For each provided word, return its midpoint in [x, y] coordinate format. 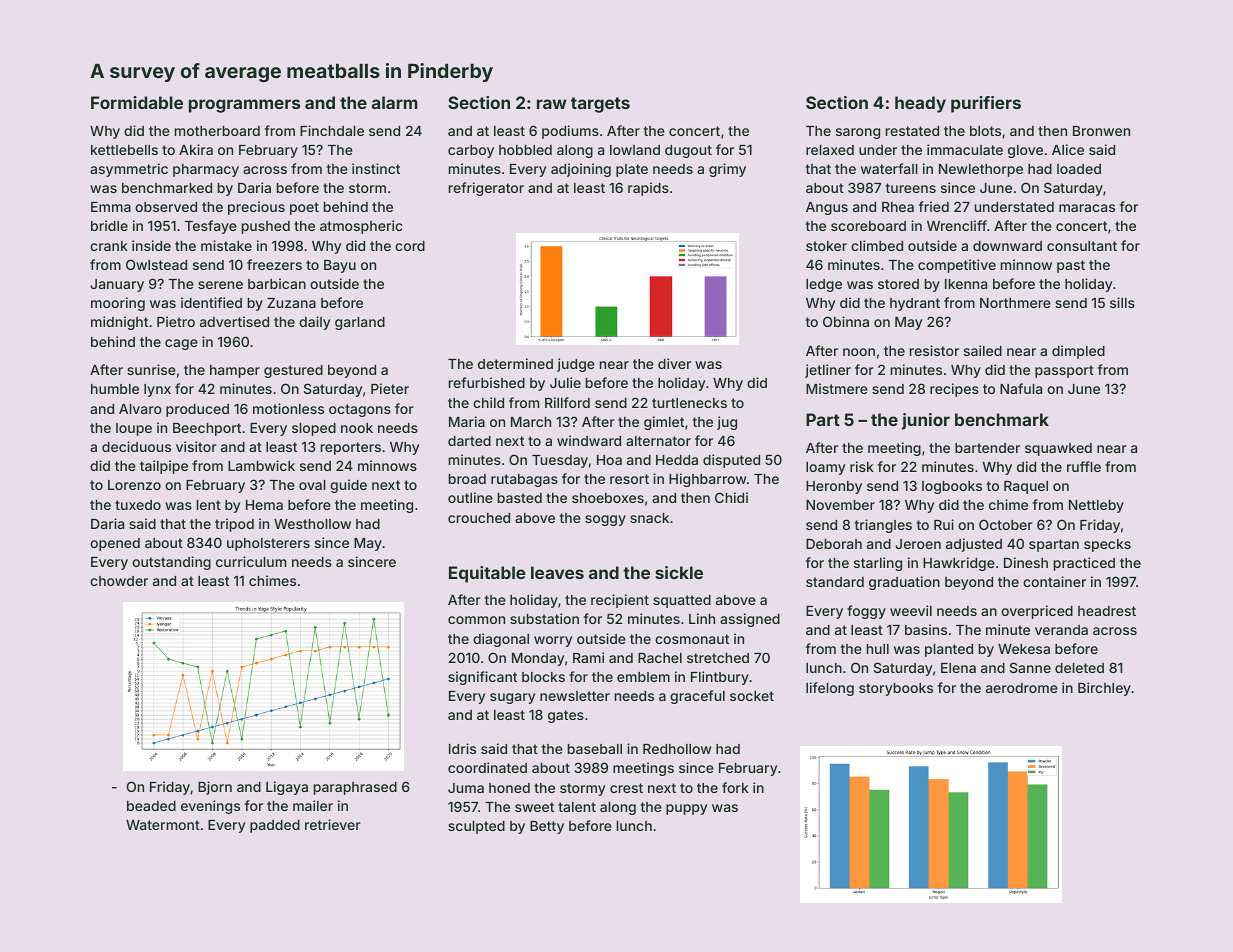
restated [912, 131]
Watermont [163, 825]
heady [920, 104]
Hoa [609, 460]
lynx [157, 390]
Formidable [137, 102]
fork [735, 787]
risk [862, 466]
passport [1064, 371]
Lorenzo [134, 485]
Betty [547, 827]
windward [589, 440]
